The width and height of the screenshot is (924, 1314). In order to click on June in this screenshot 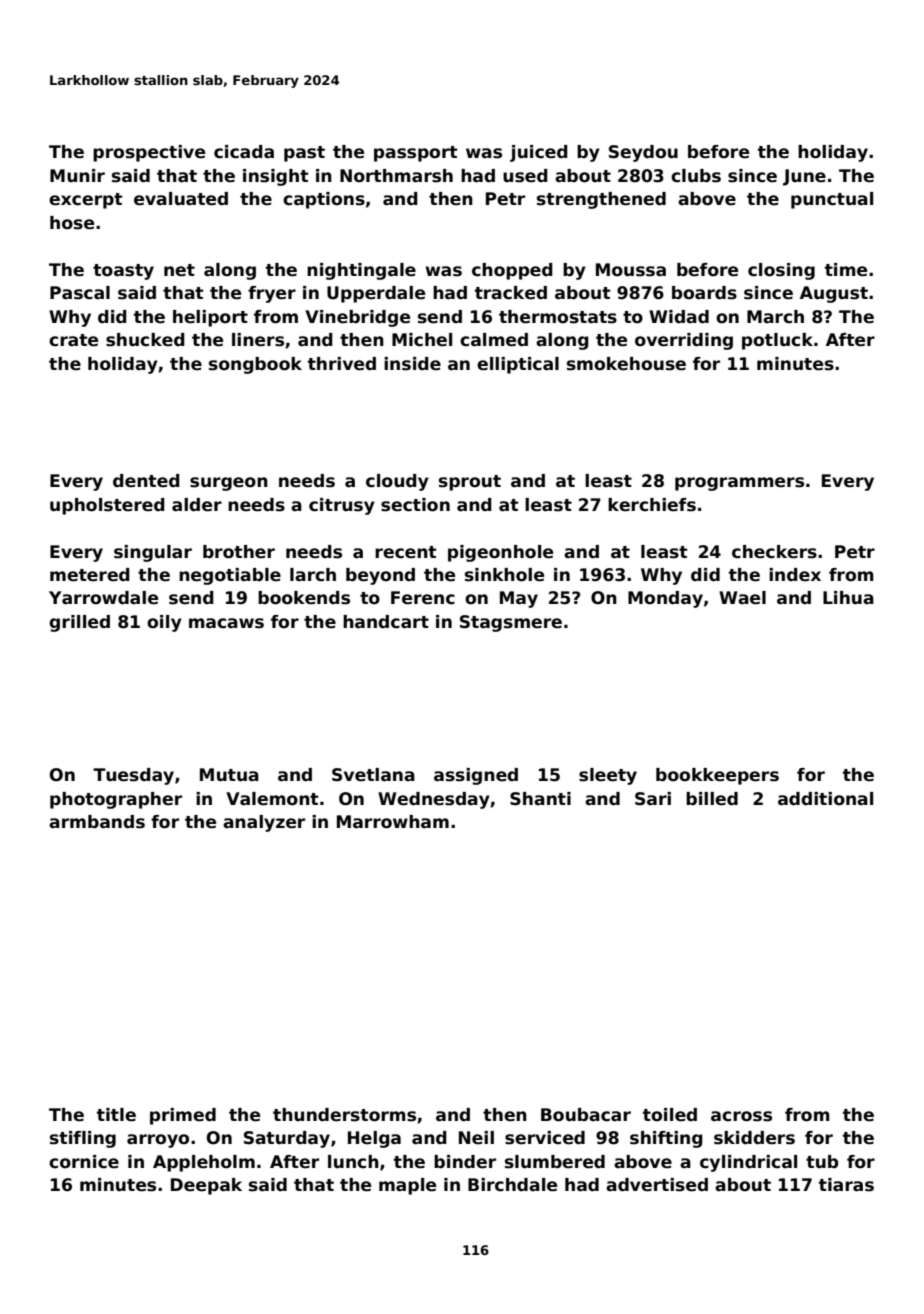, I will do `click(804, 177)`.
